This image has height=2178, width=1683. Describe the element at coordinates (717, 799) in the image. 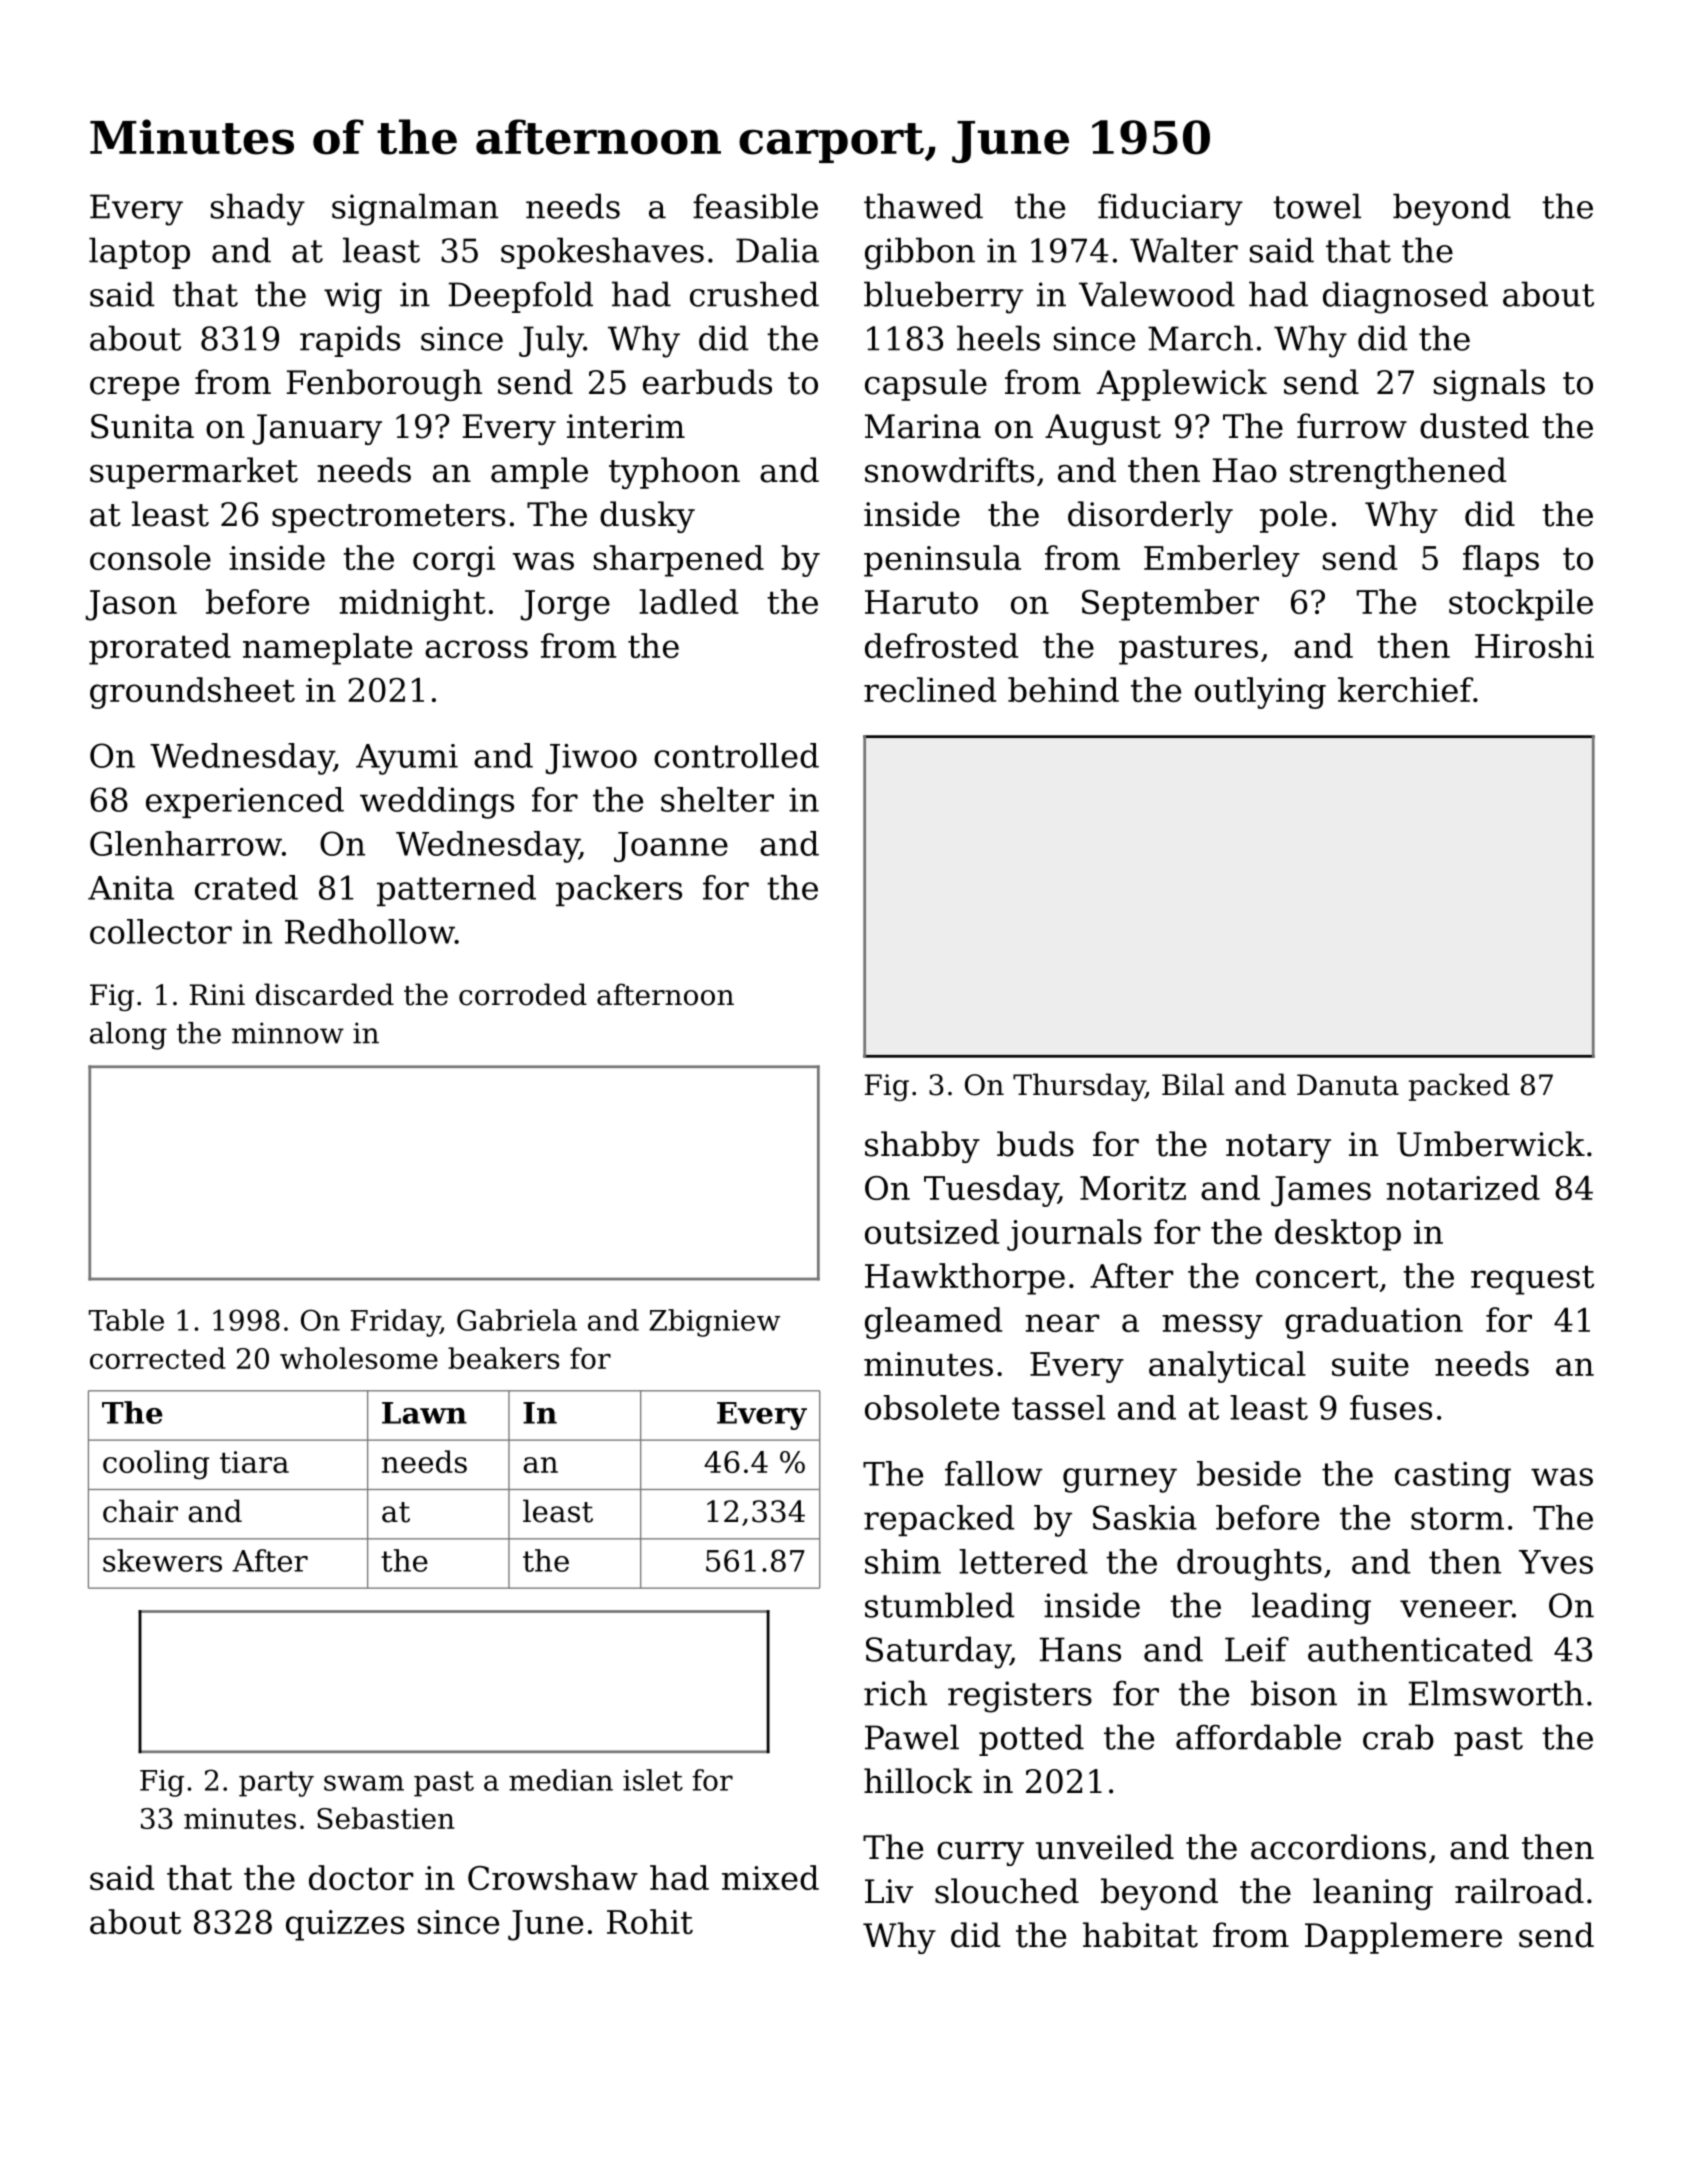

I see `shelter` at that location.
